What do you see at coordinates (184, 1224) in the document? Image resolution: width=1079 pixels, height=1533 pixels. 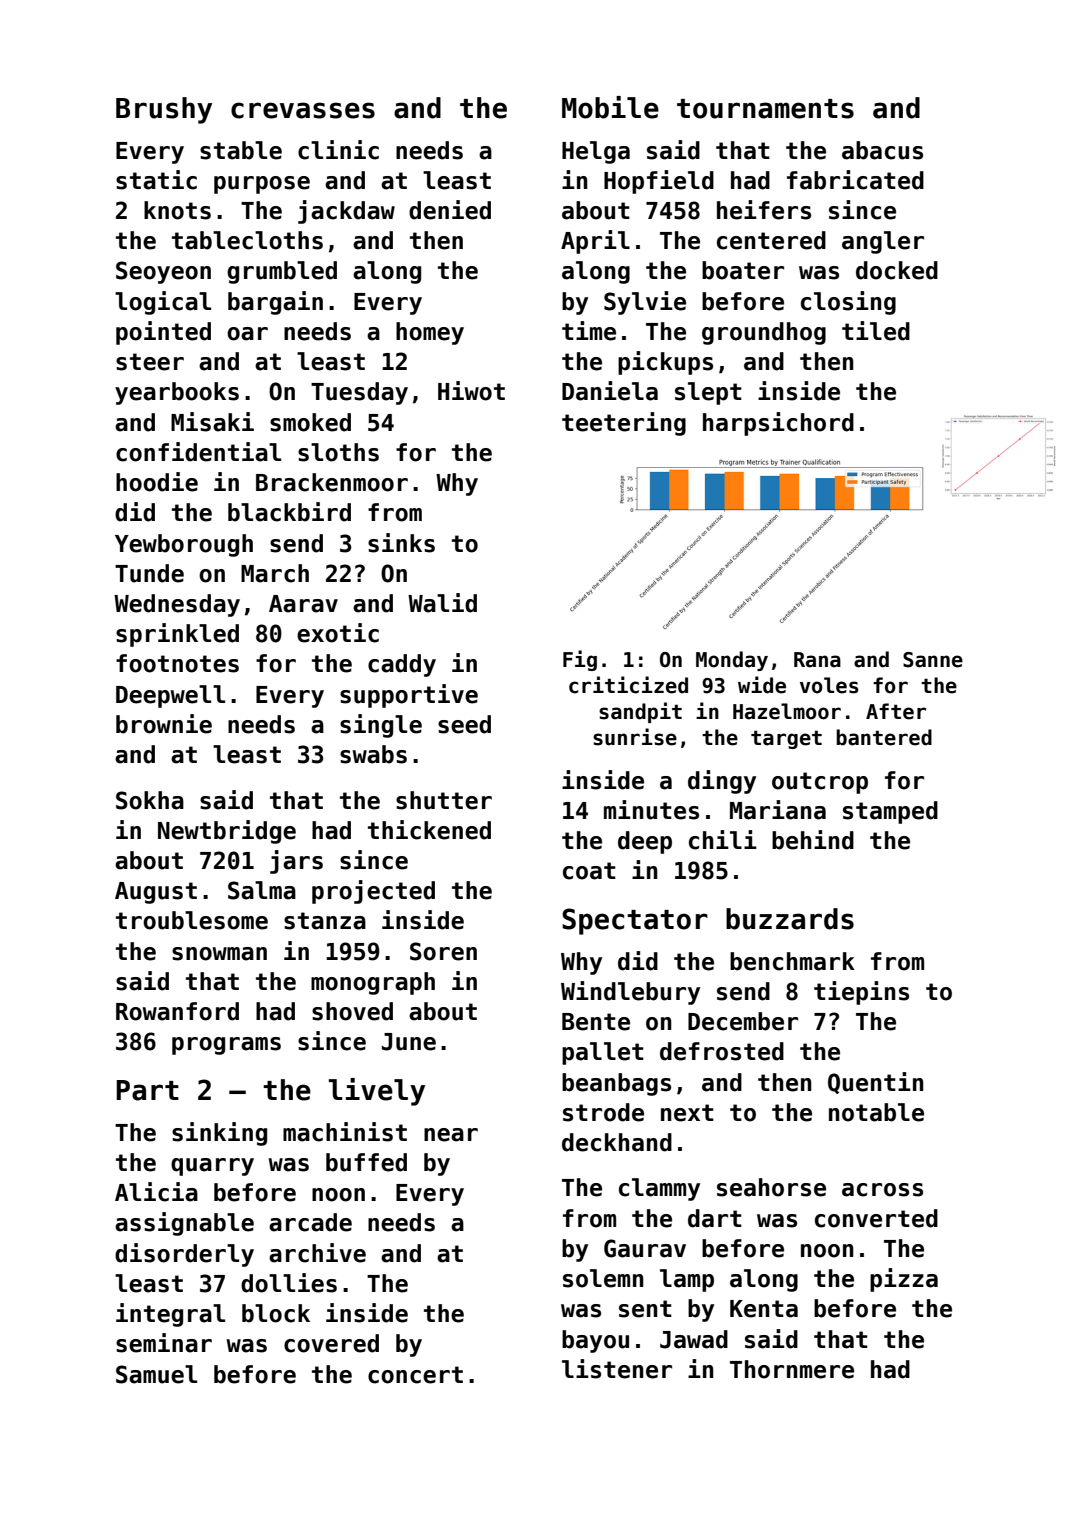 I see `assignable` at bounding box center [184, 1224].
